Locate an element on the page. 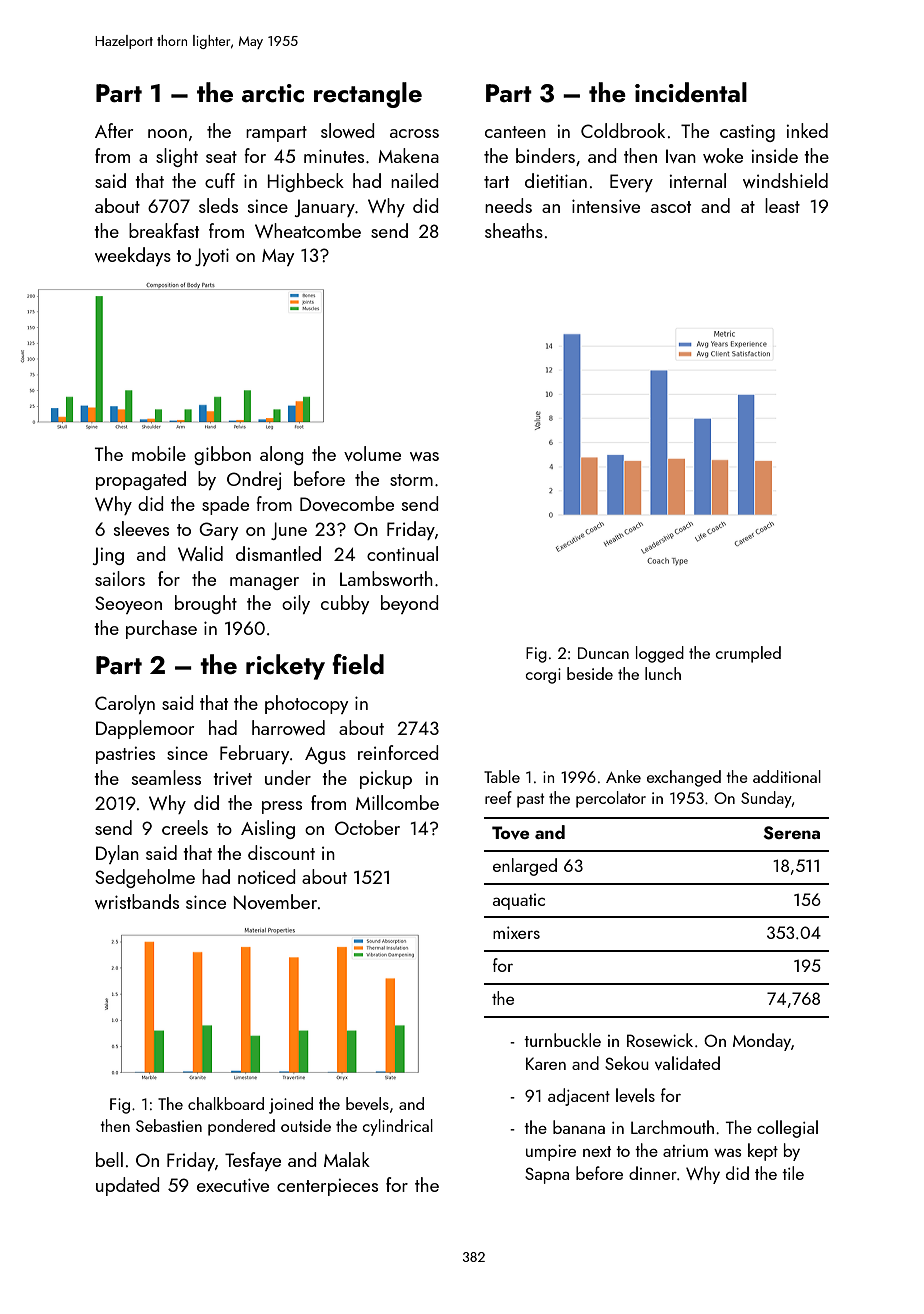 Image resolution: width=924 pixels, height=1314 pixels. Sapna is located at coordinates (547, 1175).
